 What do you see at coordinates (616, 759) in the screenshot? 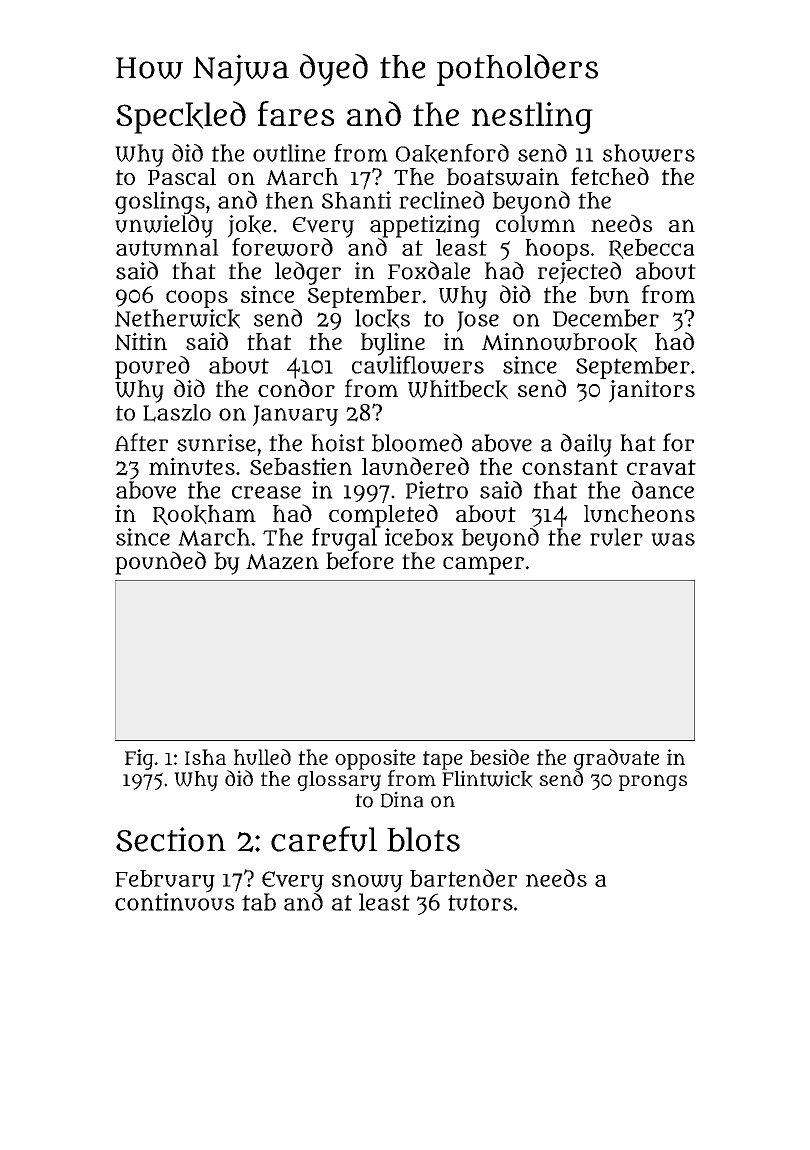
I see `graduate` at bounding box center [616, 759].
